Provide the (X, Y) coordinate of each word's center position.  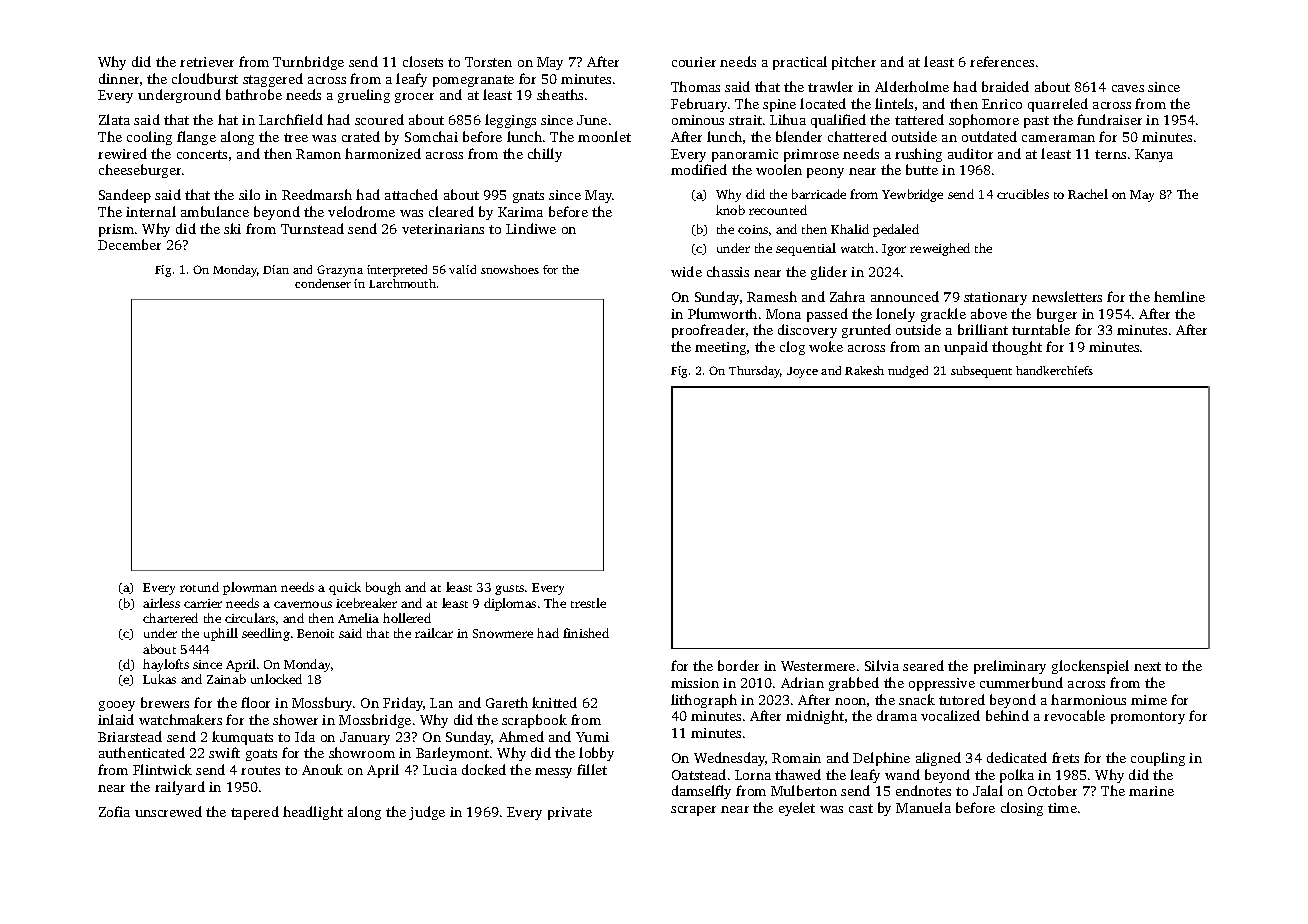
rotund (199, 587)
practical (800, 63)
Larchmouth (402, 283)
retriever (207, 62)
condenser (323, 283)
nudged (908, 372)
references (1002, 61)
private (570, 813)
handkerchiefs (1054, 370)
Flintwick (162, 769)
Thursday (755, 372)
